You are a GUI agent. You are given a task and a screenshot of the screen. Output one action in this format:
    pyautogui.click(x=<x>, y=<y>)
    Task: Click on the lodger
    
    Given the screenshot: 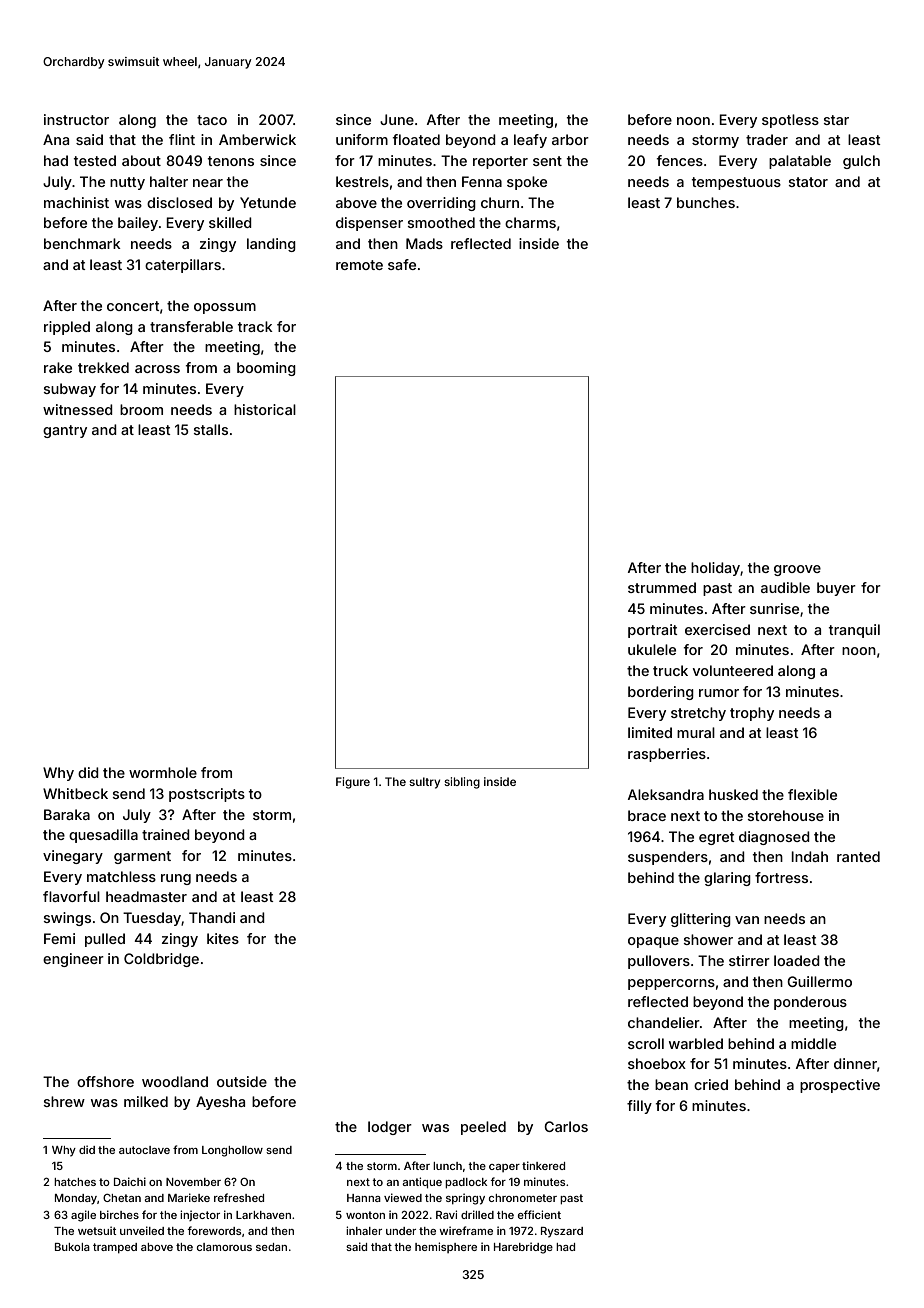 What is the action you would take?
    pyautogui.click(x=390, y=1128)
